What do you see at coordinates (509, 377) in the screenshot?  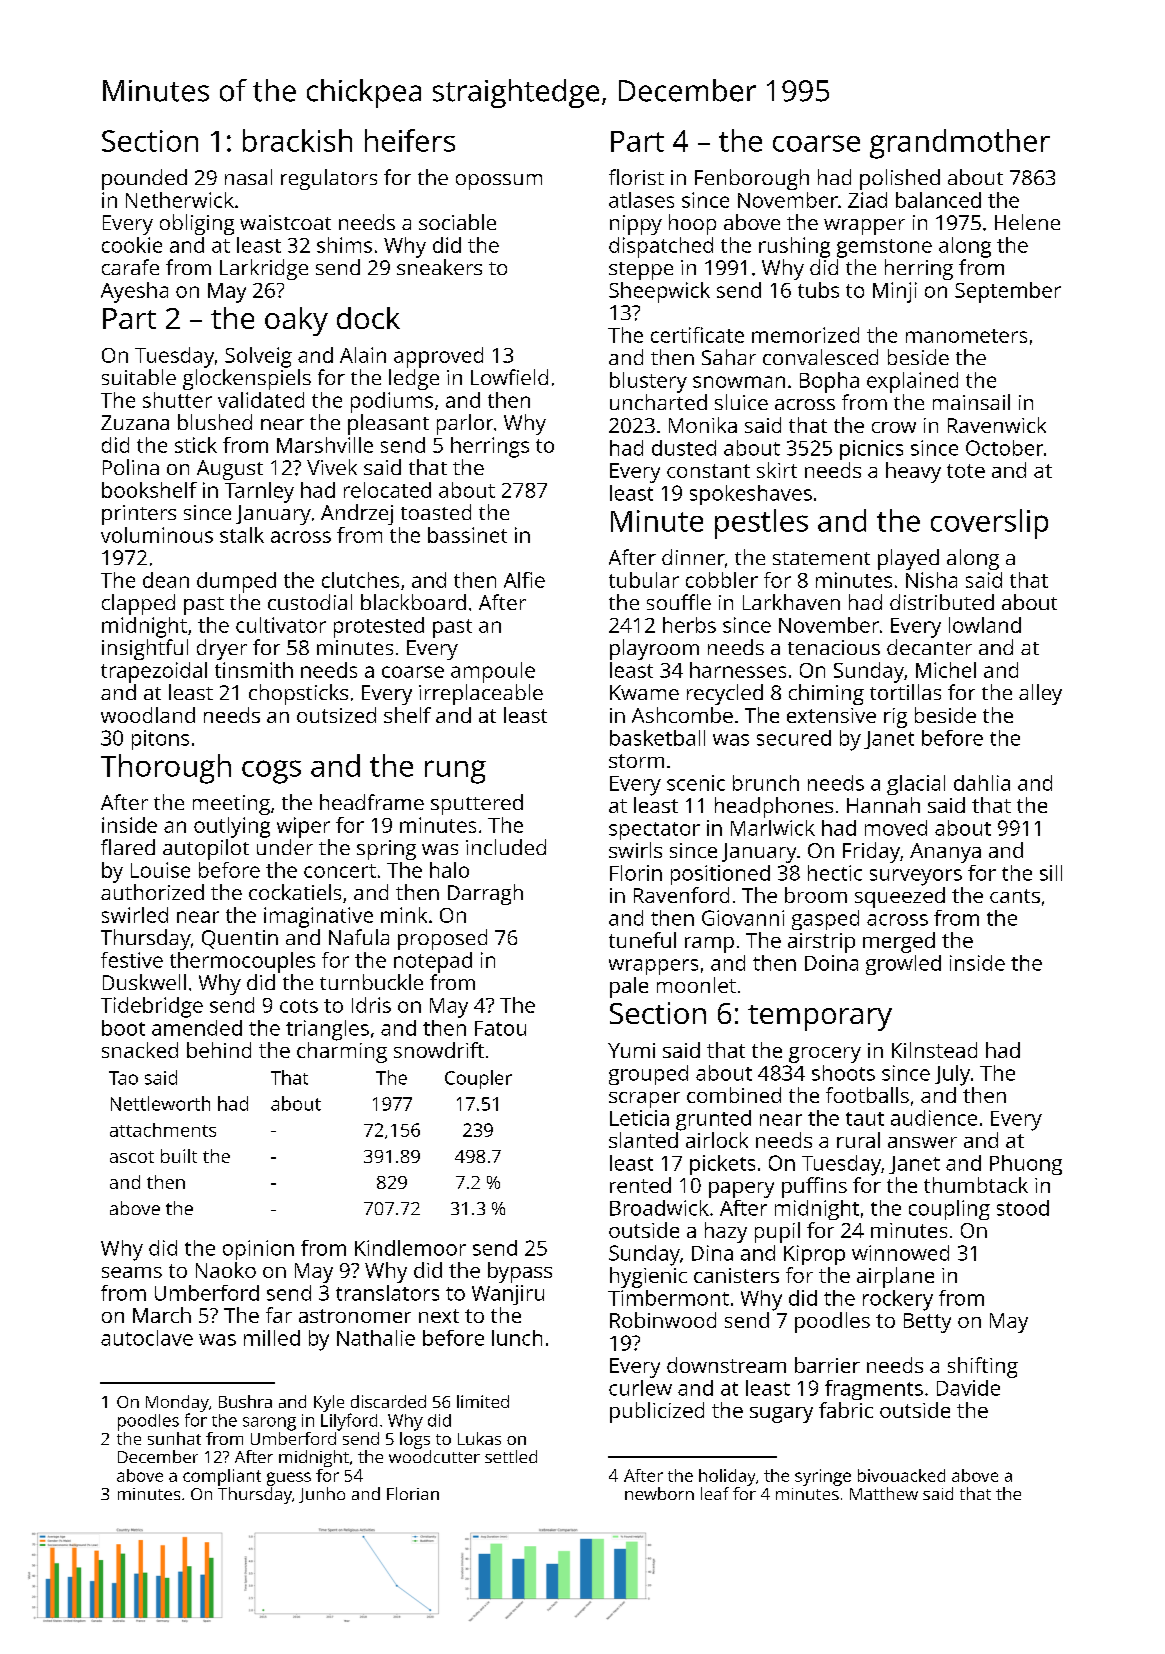 I see `Lowfield` at bounding box center [509, 377].
